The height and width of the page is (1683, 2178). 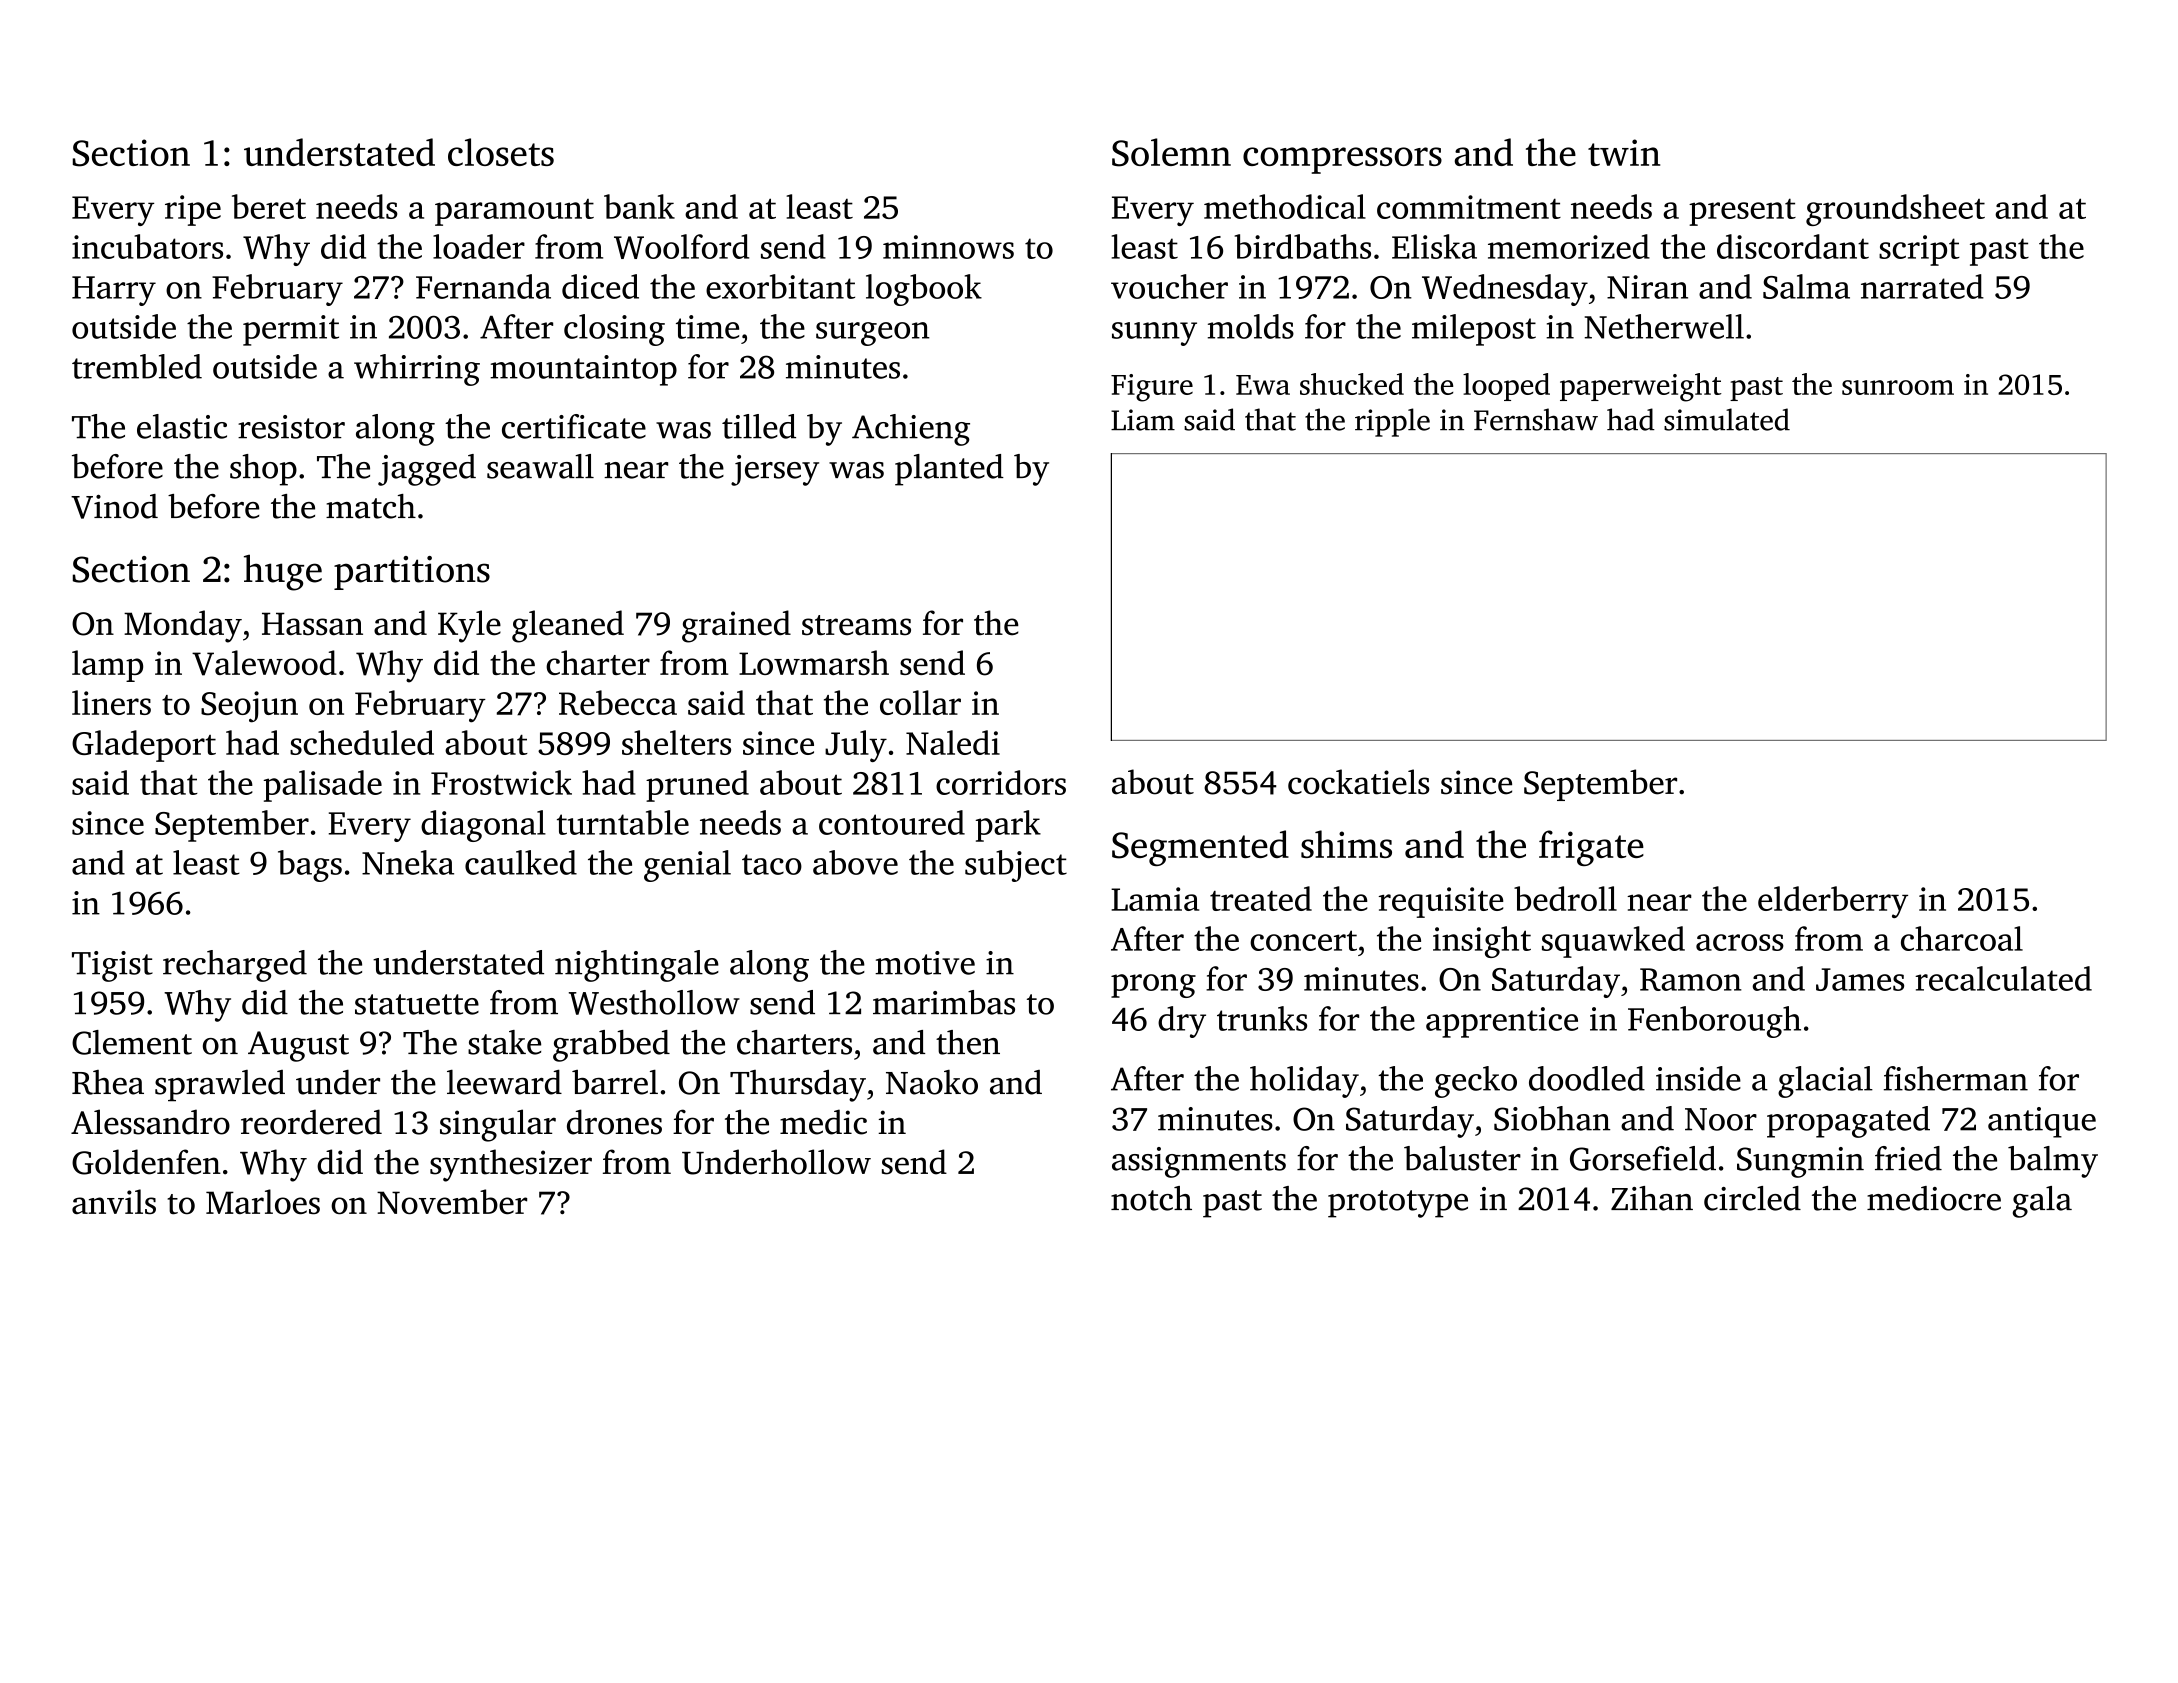 What do you see at coordinates (511, 1165) in the page?
I see `synthesizer` at bounding box center [511, 1165].
